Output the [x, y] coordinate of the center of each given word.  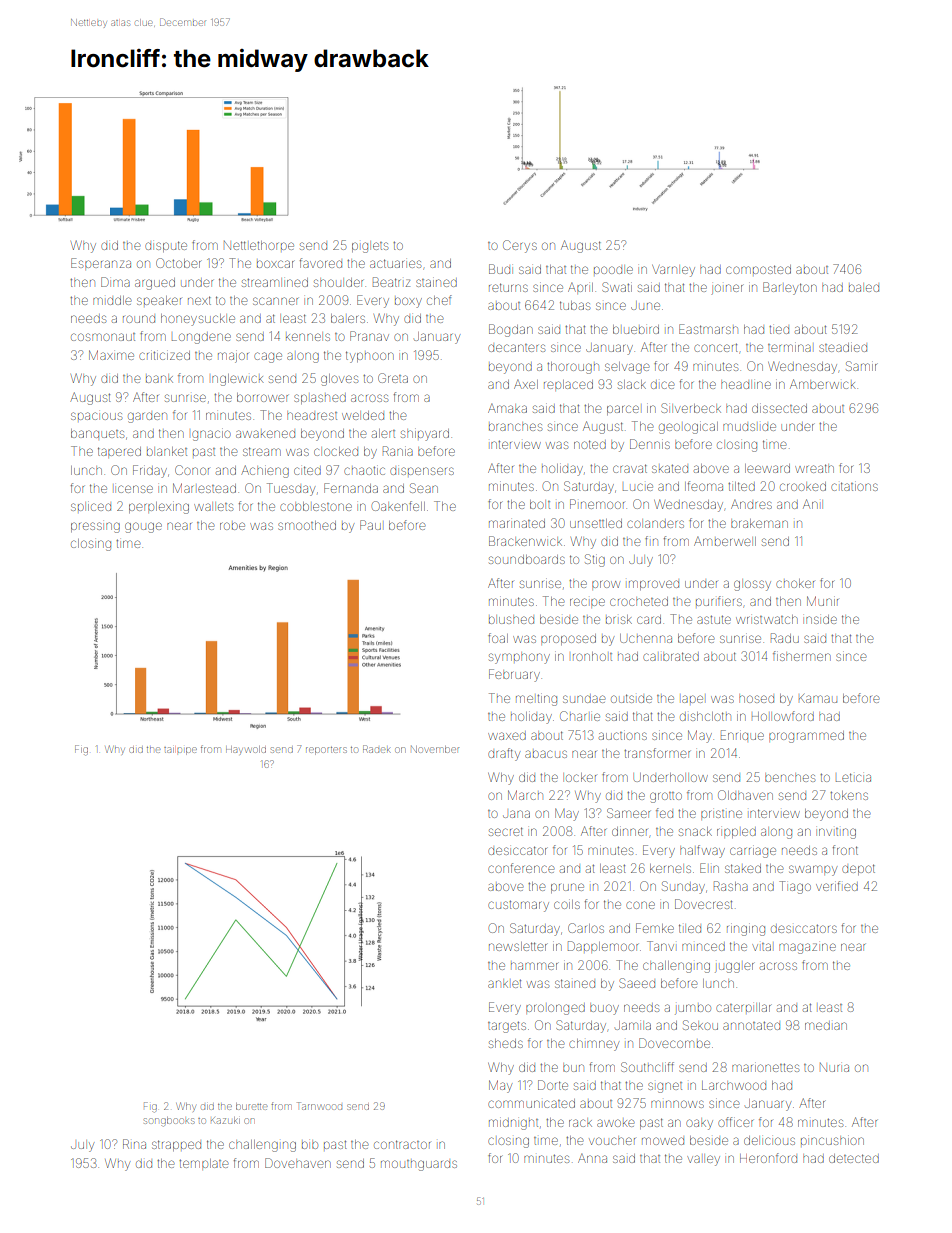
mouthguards [419, 1165]
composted [758, 269]
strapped [176, 1145]
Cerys [520, 246]
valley [703, 1160]
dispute [166, 246]
